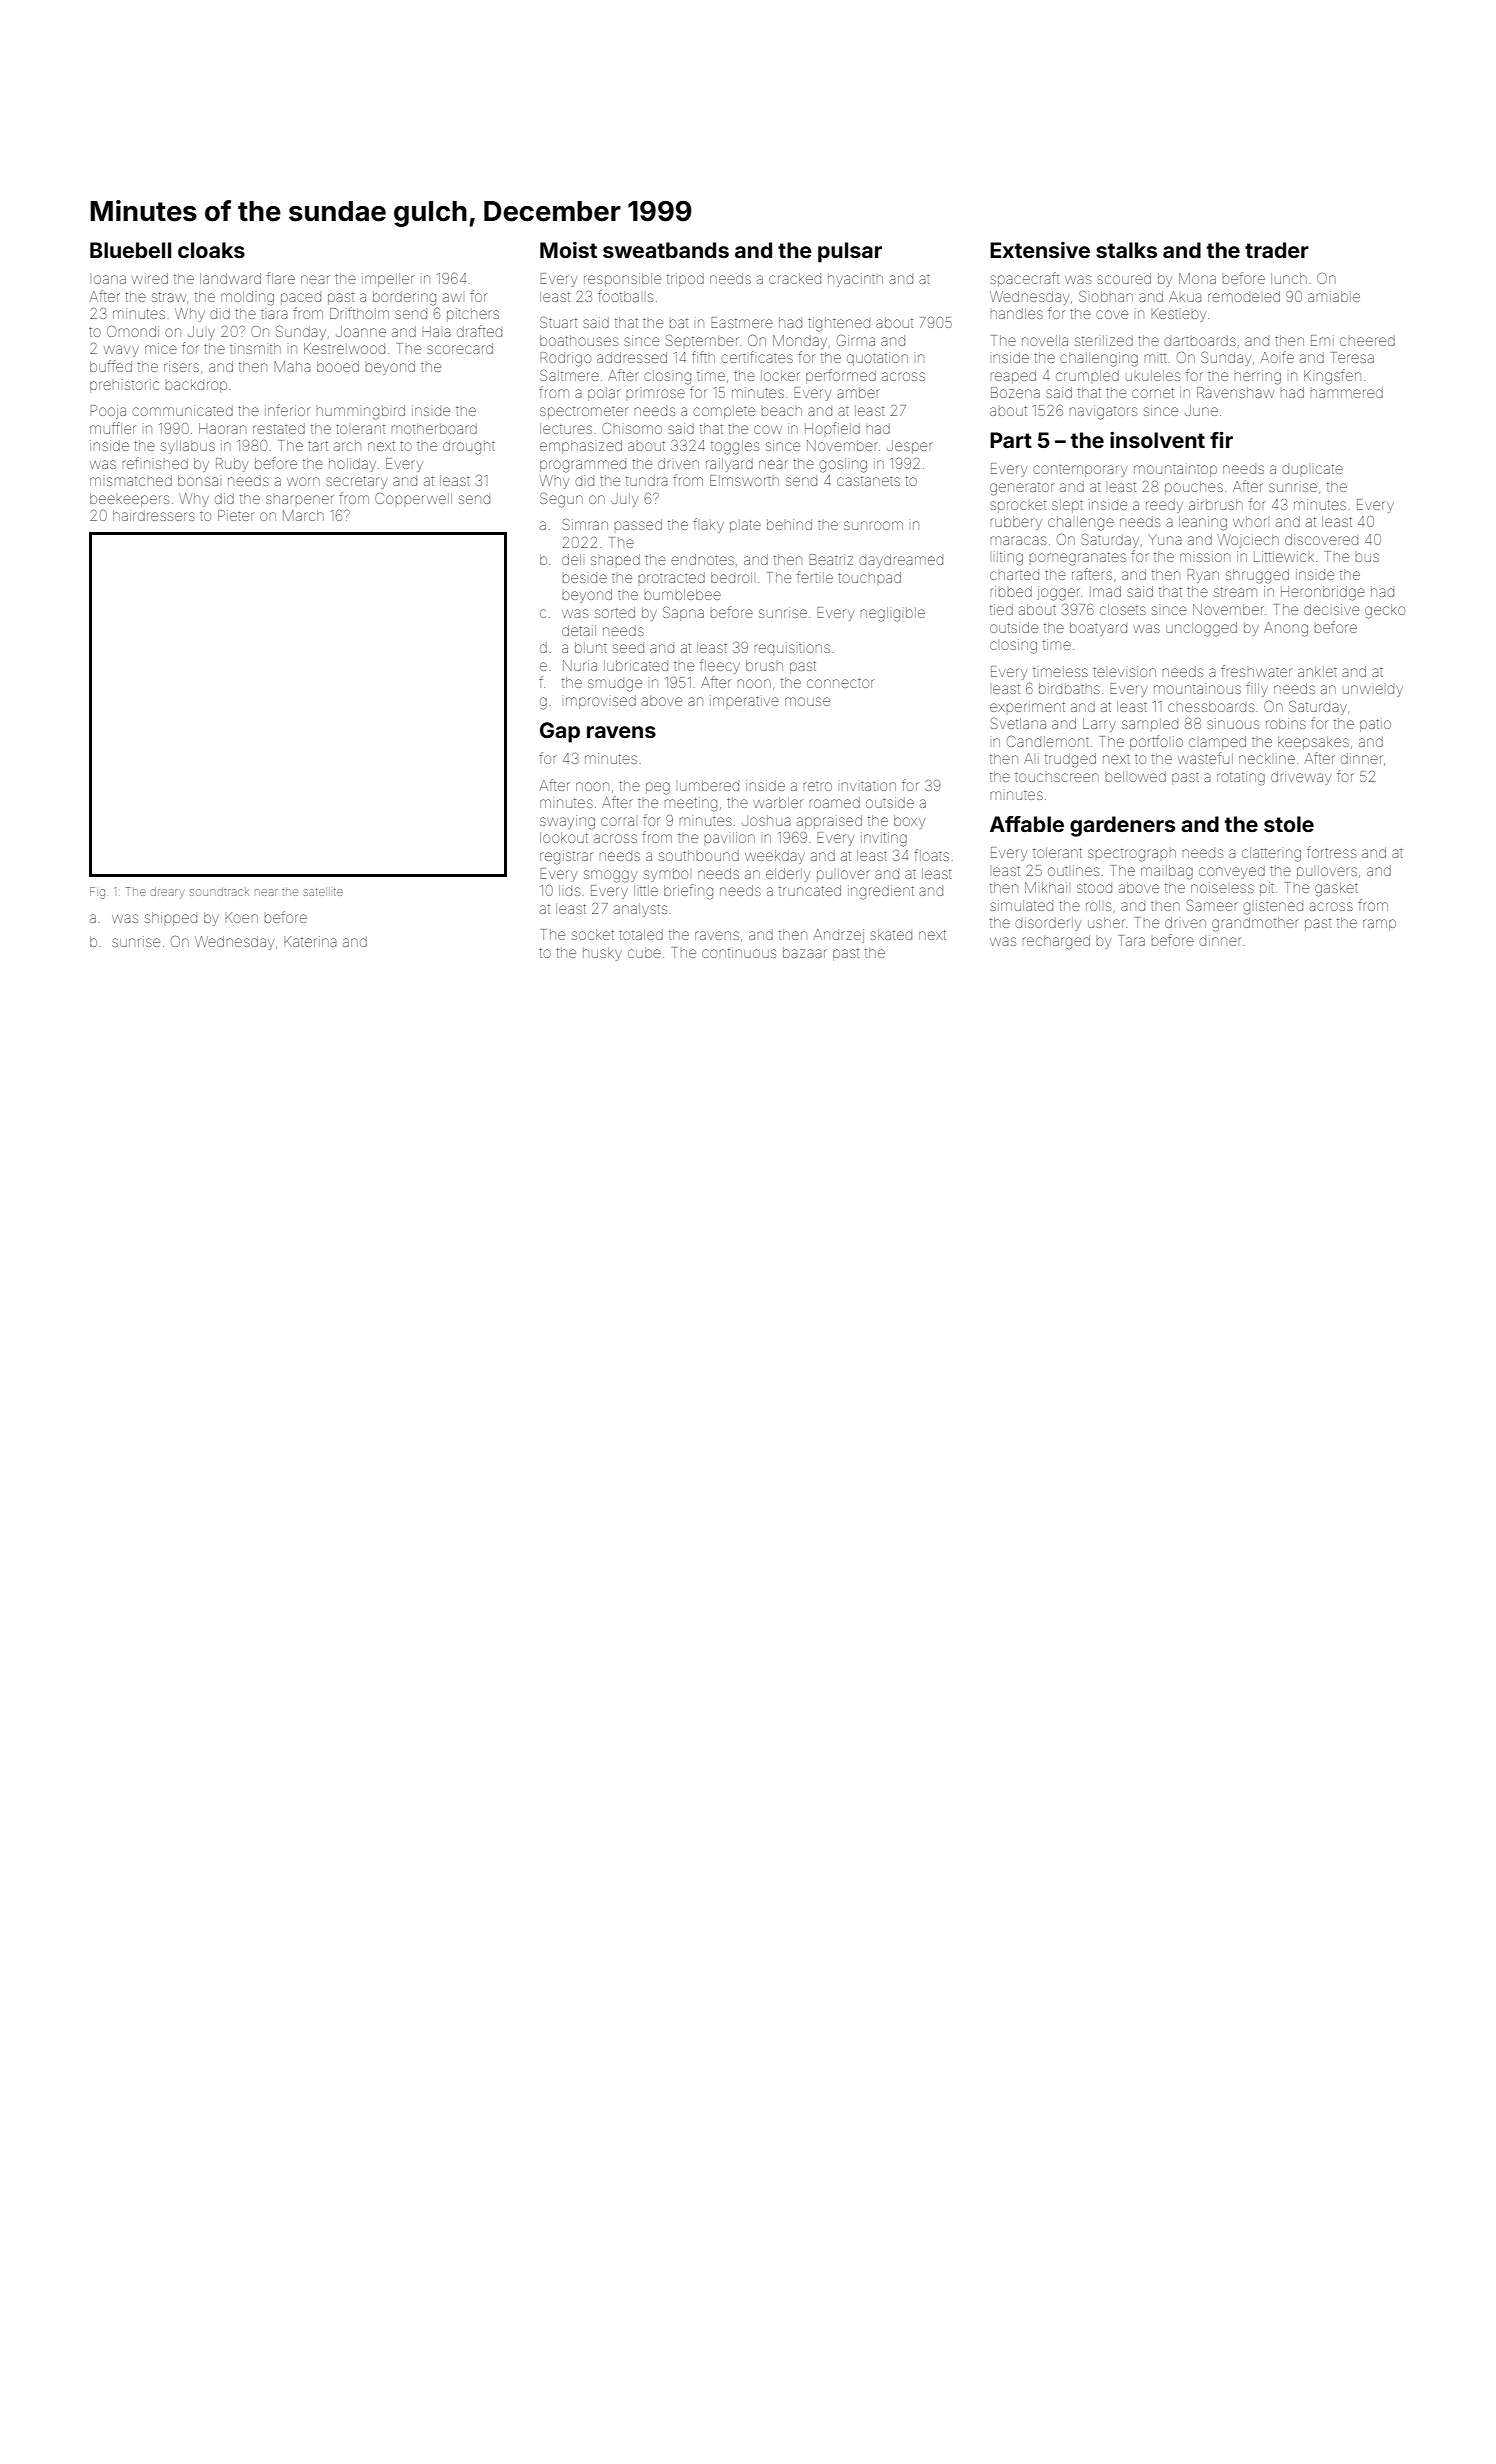  What do you see at coordinates (832, 428) in the screenshot?
I see `Hopfield` at bounding box center [832, 428].
